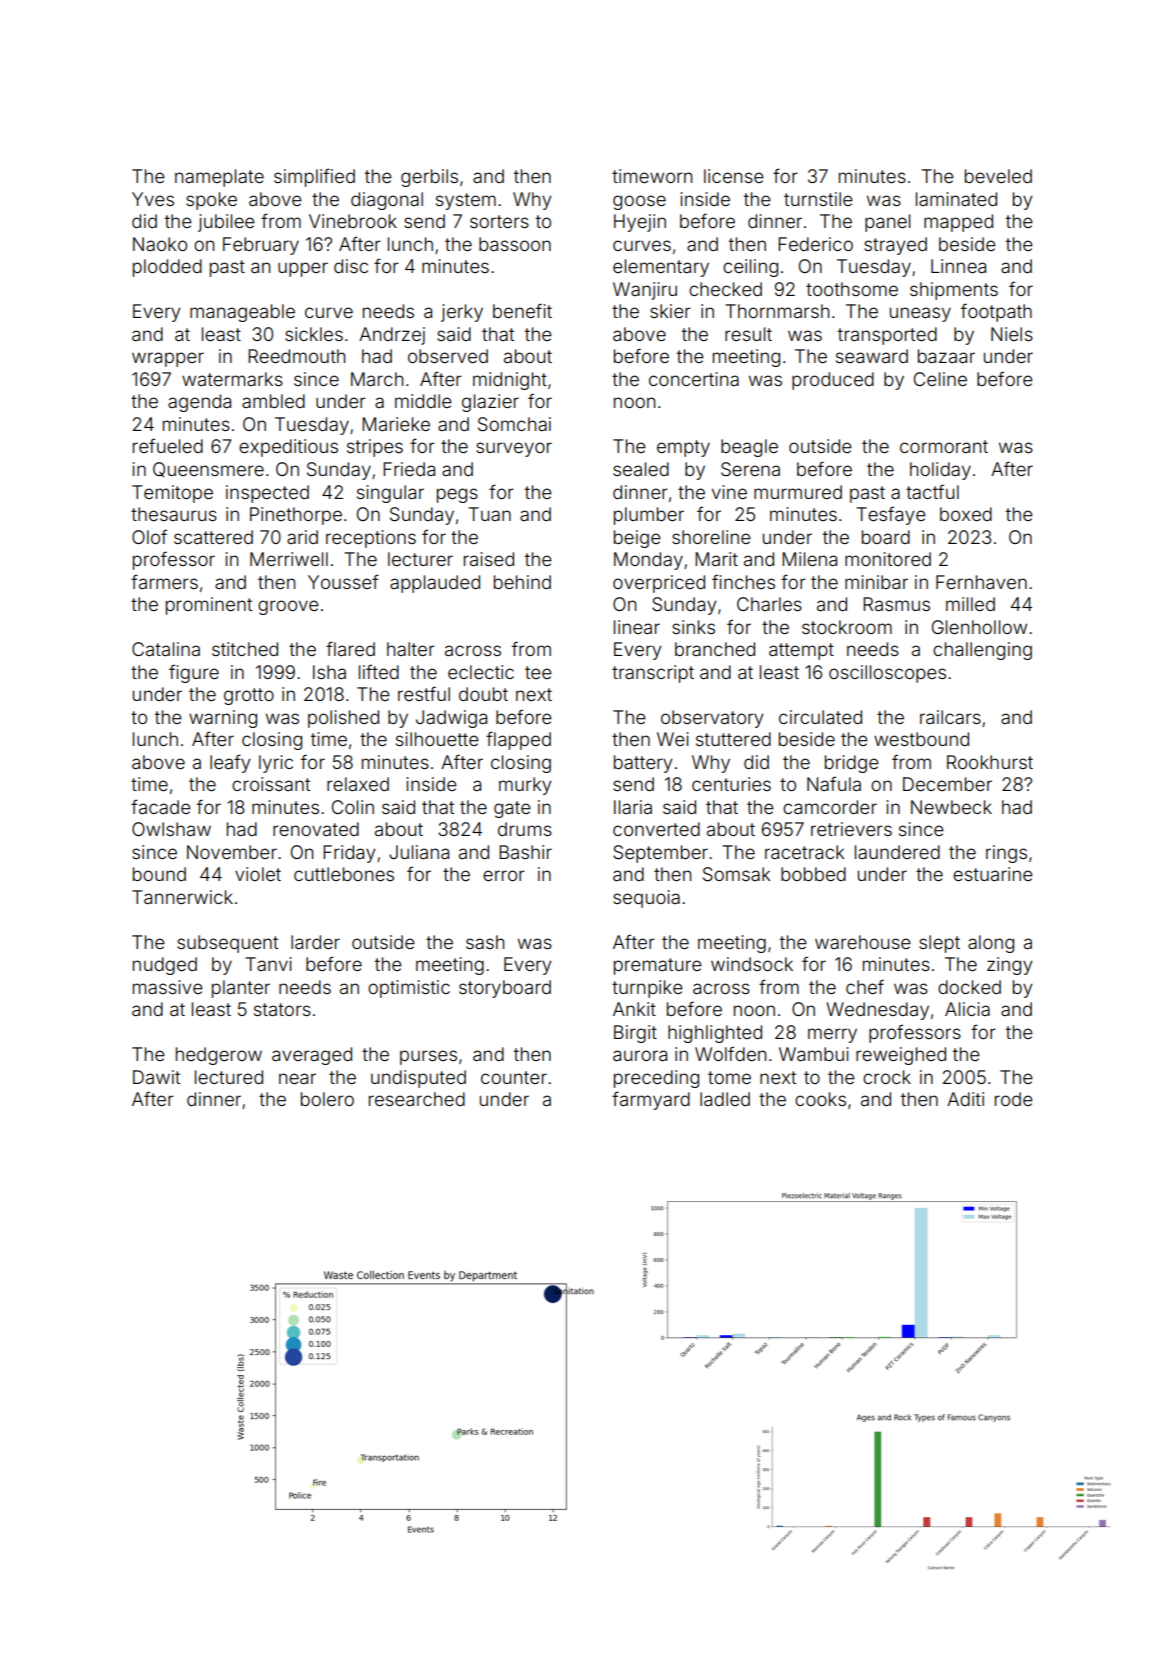  What do you see at coordinates (777, 311) in the page?
I see `Thornmarsh` at bounding box center [777, 311].
